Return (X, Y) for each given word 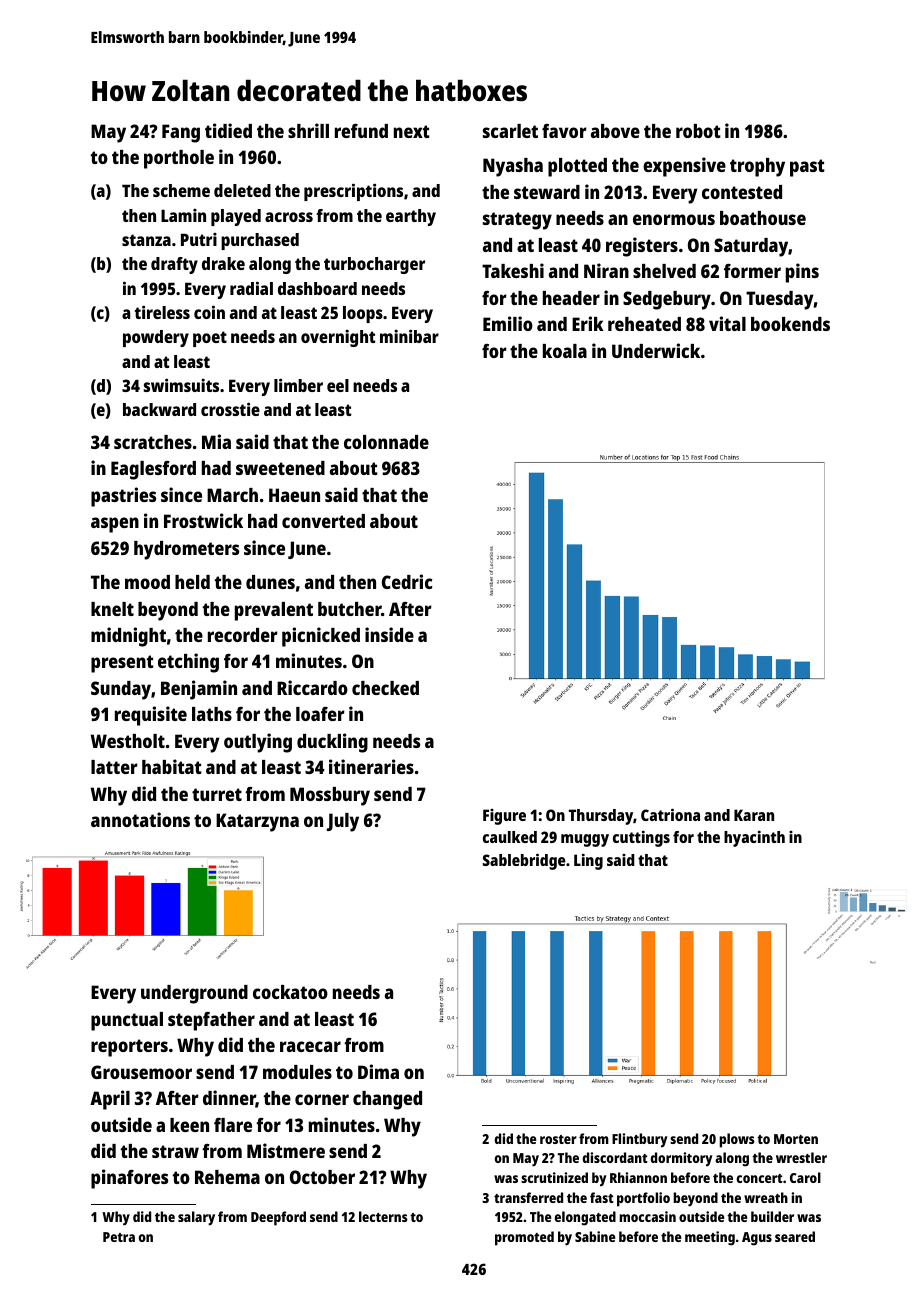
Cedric (407, 581)
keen (189, 1125)
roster (558, 1139)
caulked (510, 837)
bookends (790, 324)
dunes (270, 582)
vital (727, 323)
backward (159, 409)
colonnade (386, 442)
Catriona (670, 814)
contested (742, 192)
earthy (411, 217)
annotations (140, 819)
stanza (146, 240)
